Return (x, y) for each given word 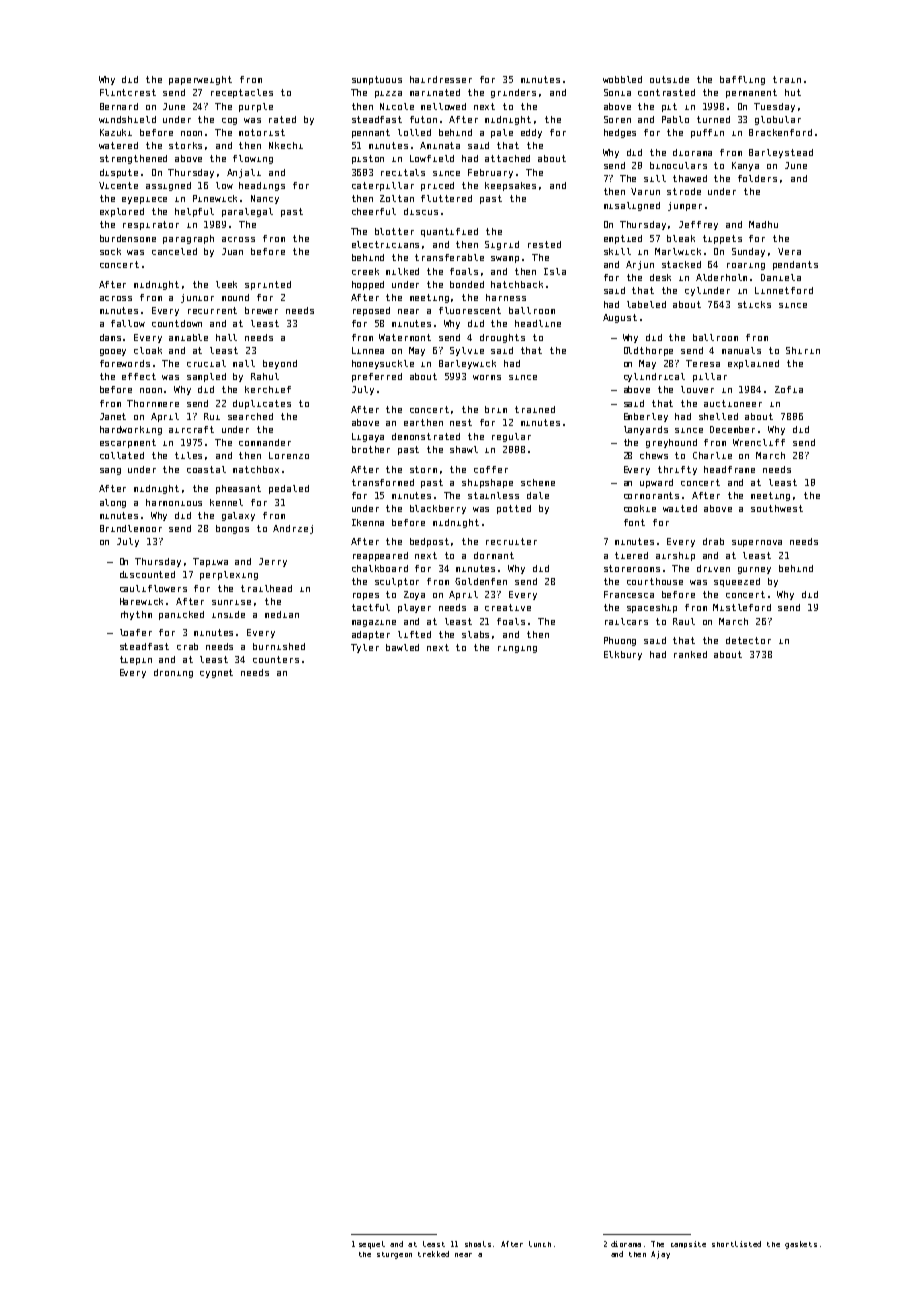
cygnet (216, 673)
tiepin (136, 660)
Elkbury (623, 655)
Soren (617, 119)
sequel (372, 1245)
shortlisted (736, 1244)
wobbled (622, 79)
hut (793, 92)
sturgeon (394, 1255)
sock (110, 251)
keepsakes (510, 186)
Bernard (119, 106)
